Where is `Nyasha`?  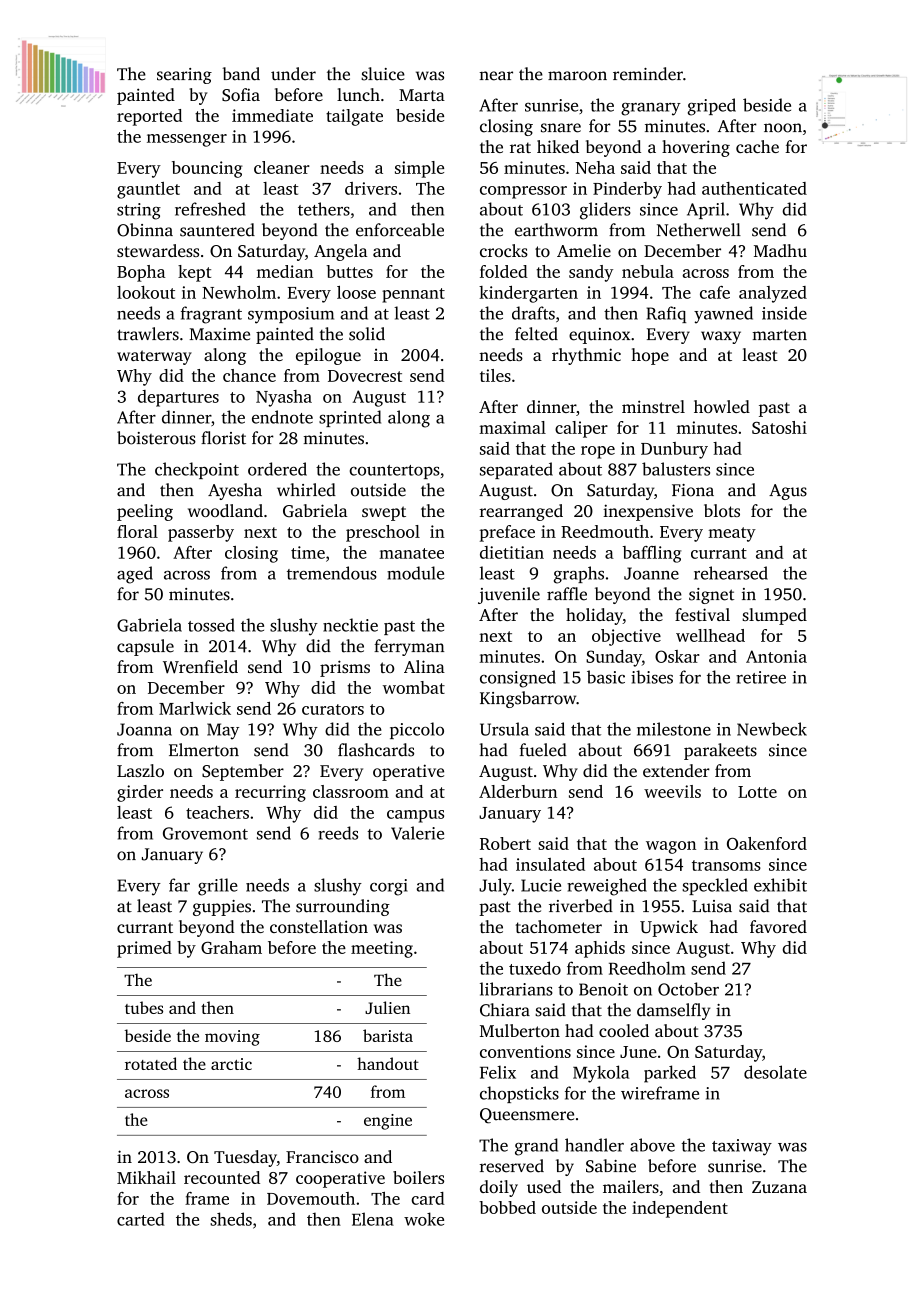
Nyasha is located at coordinates (284, 398).
